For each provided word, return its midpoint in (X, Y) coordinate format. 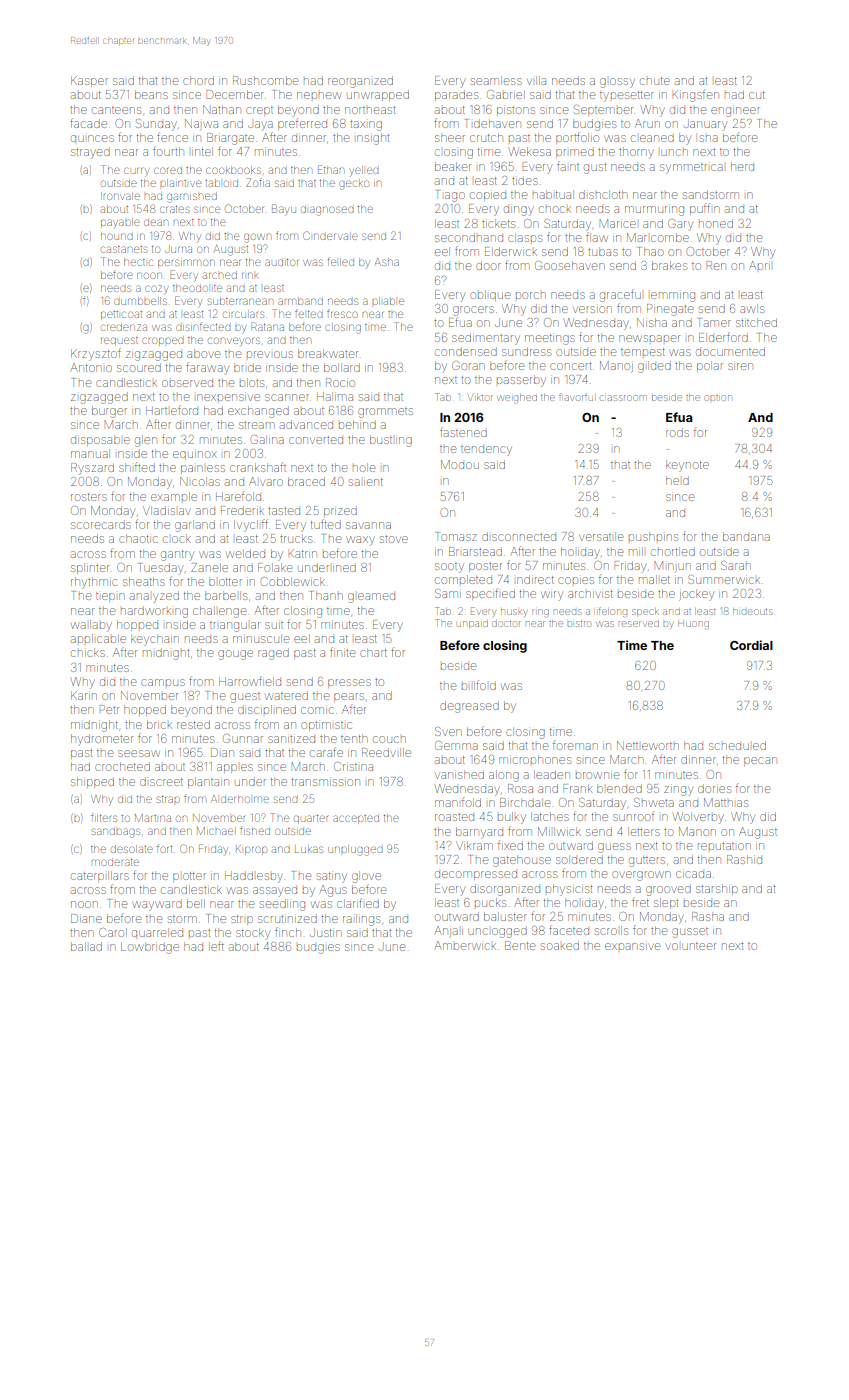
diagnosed (327, 210)
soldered (579, 859)
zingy (678, 791)
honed (716, 223)
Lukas (309, 849)
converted (316, 440)
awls (752, 308)
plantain (208, 782)
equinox (195, 454)
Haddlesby (254, 877)
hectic (138, 262)
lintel (202, 151)
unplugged (355, 850)
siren (740, 366)
